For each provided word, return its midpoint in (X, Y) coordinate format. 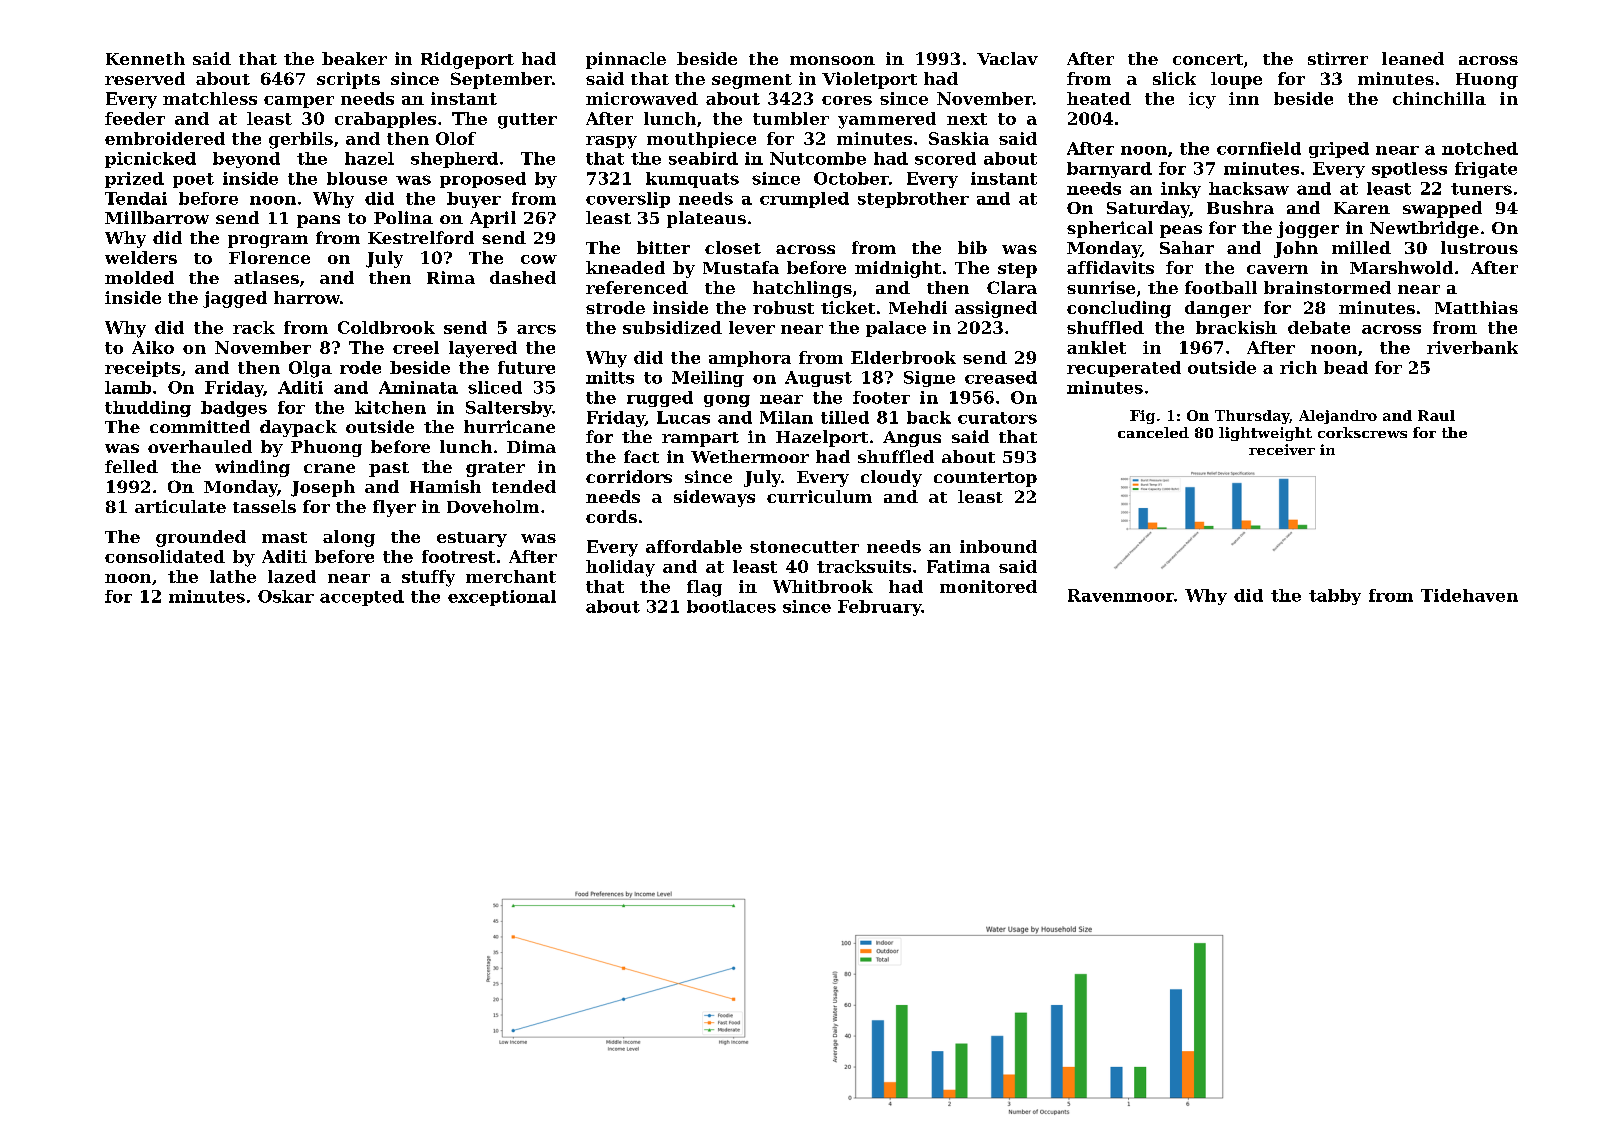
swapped (1442, 209)
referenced (637, 287)
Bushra (1240, 207)
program (268, 241)
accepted (362, 598)
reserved (145, 78)
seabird (703, 158)
